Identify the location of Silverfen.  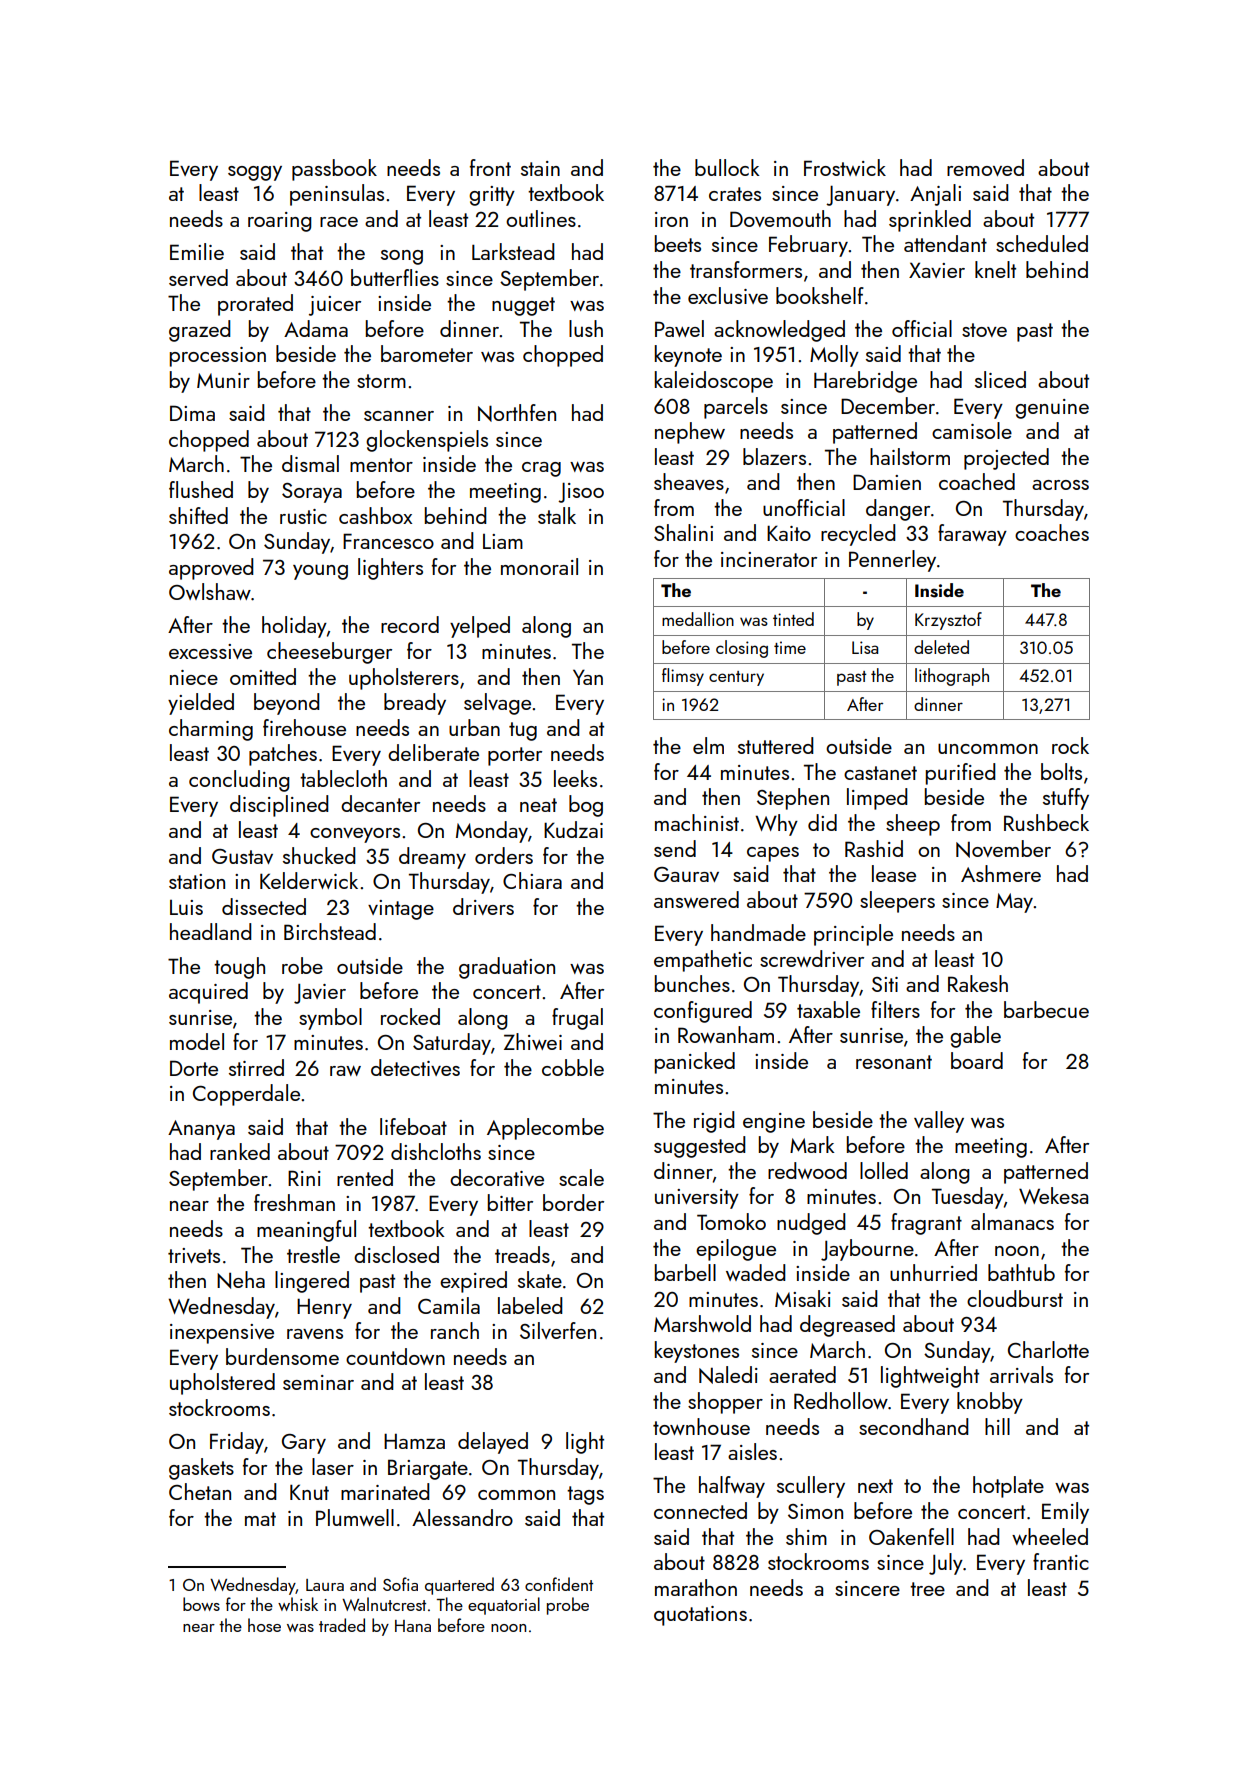
(558, 1330).
